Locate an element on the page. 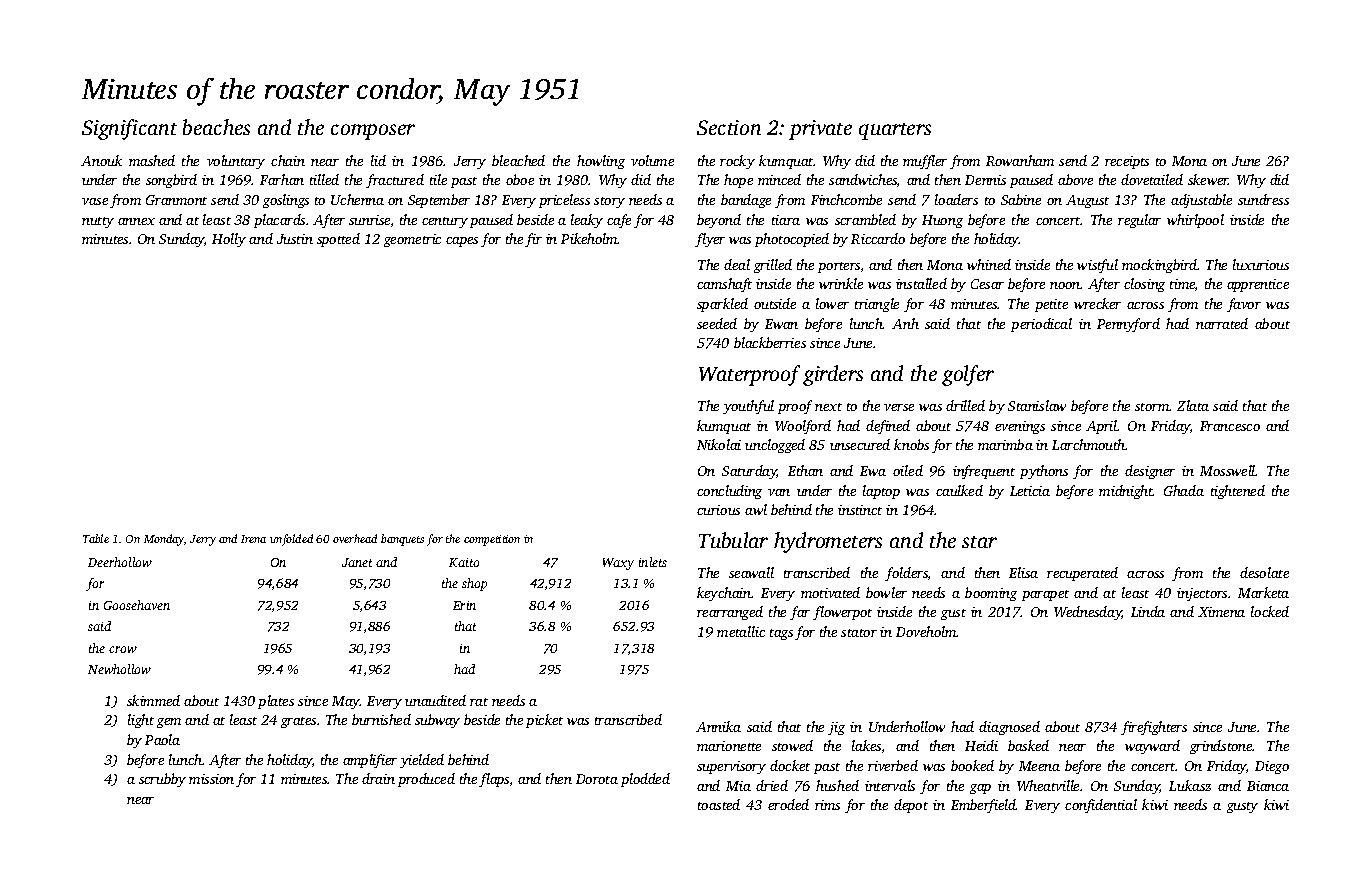  private is located at coordinates (820, 130).
